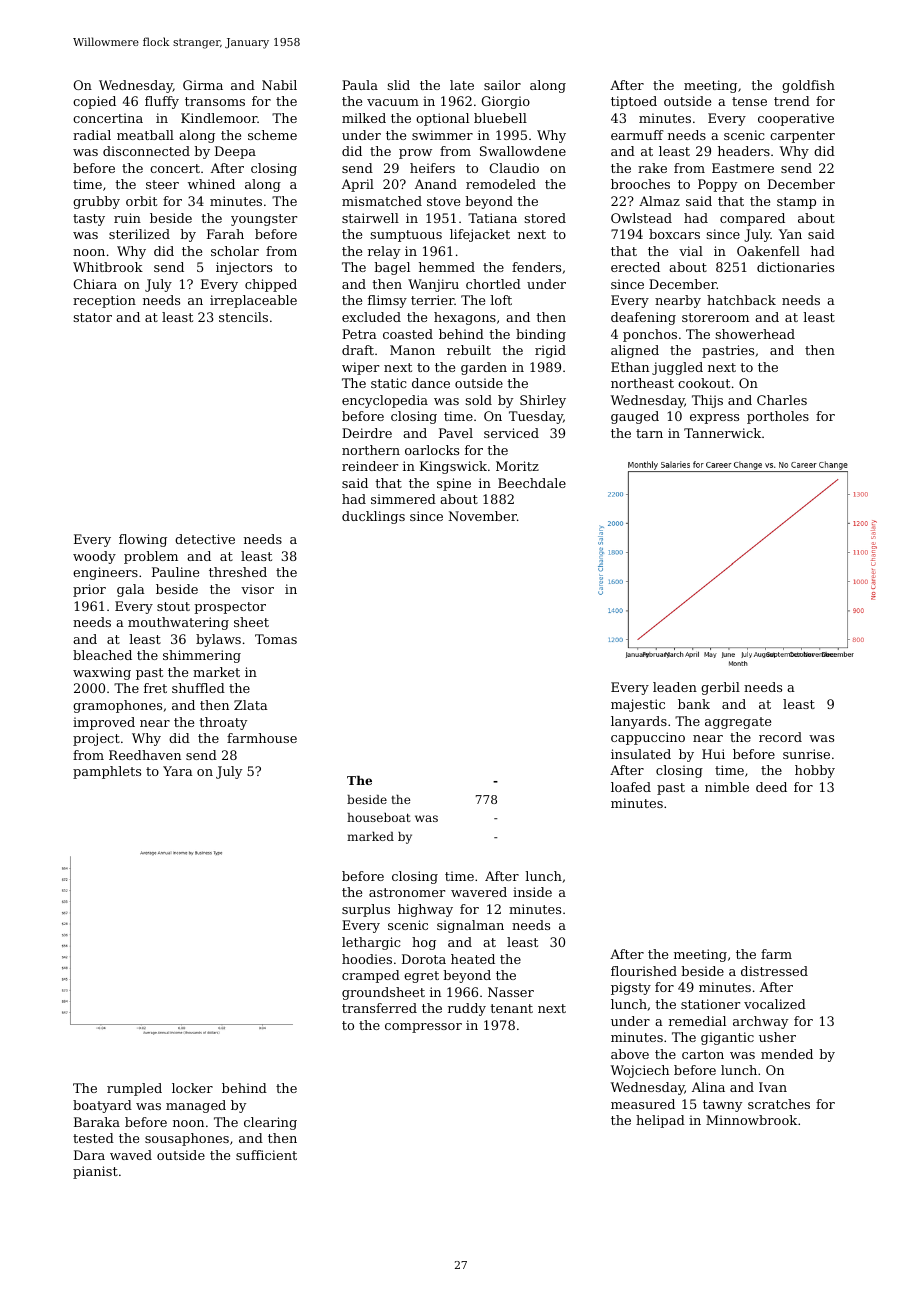 The width and height of the document is (908, 1316). What do you see at coordinates (744, 151) in the document?
I see `headers` at bounding box center [744, 151].
